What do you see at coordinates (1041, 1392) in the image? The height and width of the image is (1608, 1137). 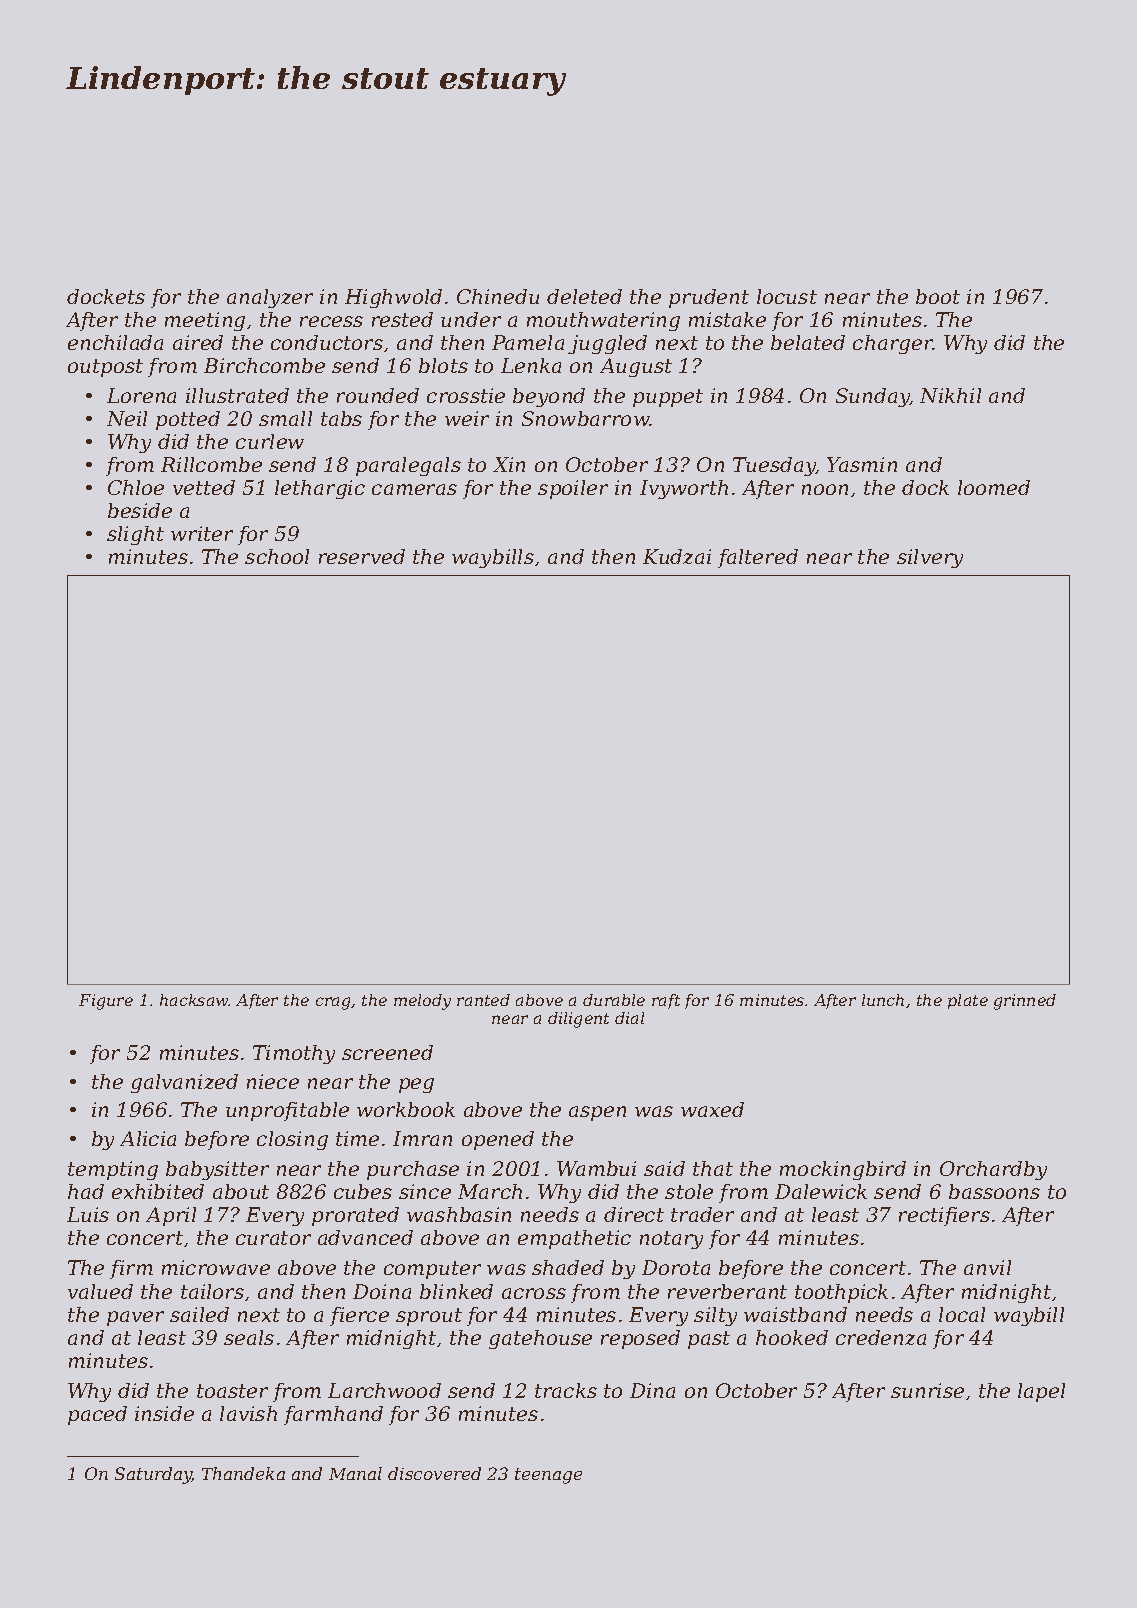 I see `lapel` at bounding box center [1041, 1392].
